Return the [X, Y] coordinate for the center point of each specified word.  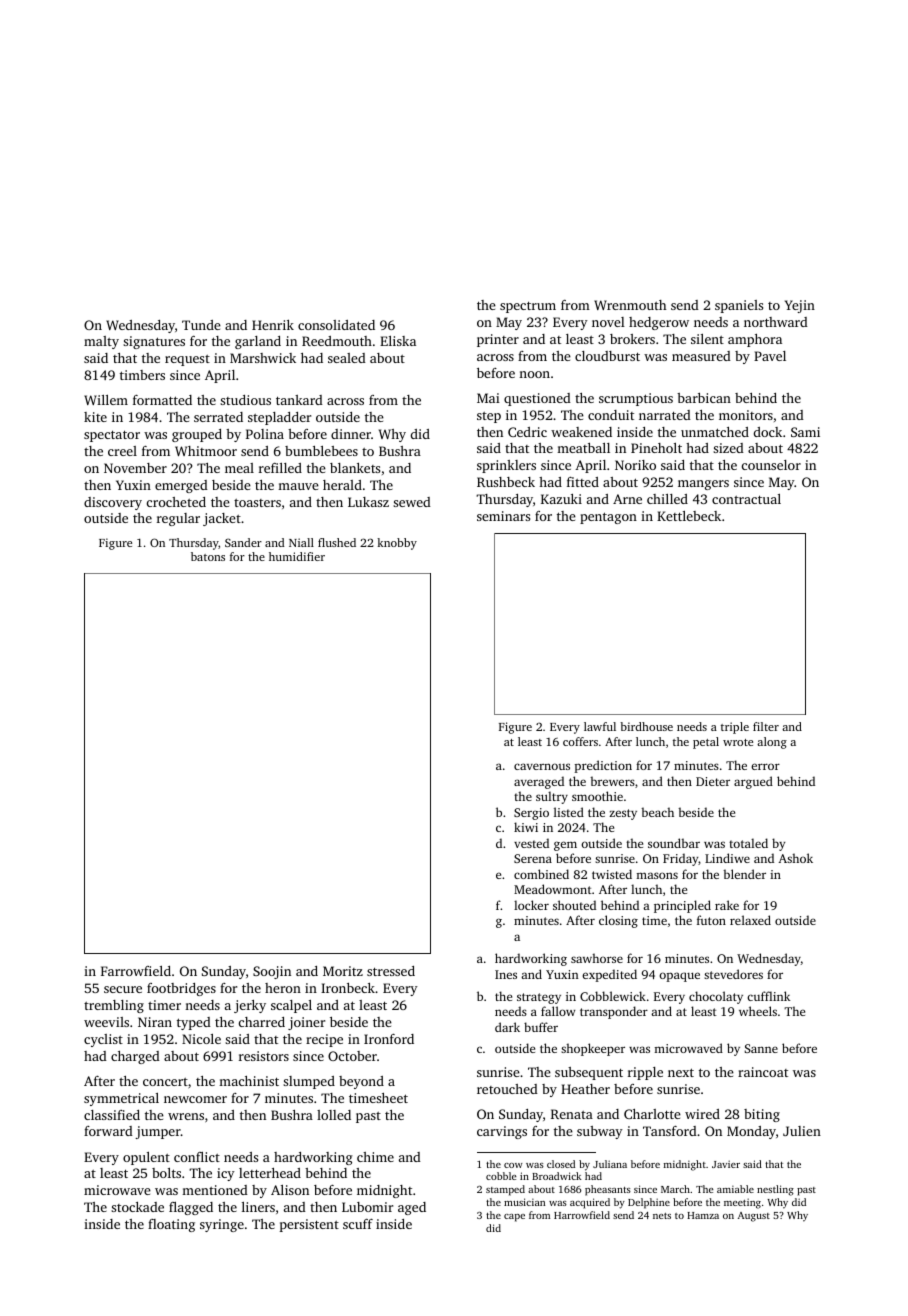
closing [618, 921]
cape [514, 1218]
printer [498, 340]
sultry [552, 797]
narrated [665, 415]
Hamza [703, 1215]
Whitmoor [206, 451]
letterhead [270, 1173]
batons [208, 556]
